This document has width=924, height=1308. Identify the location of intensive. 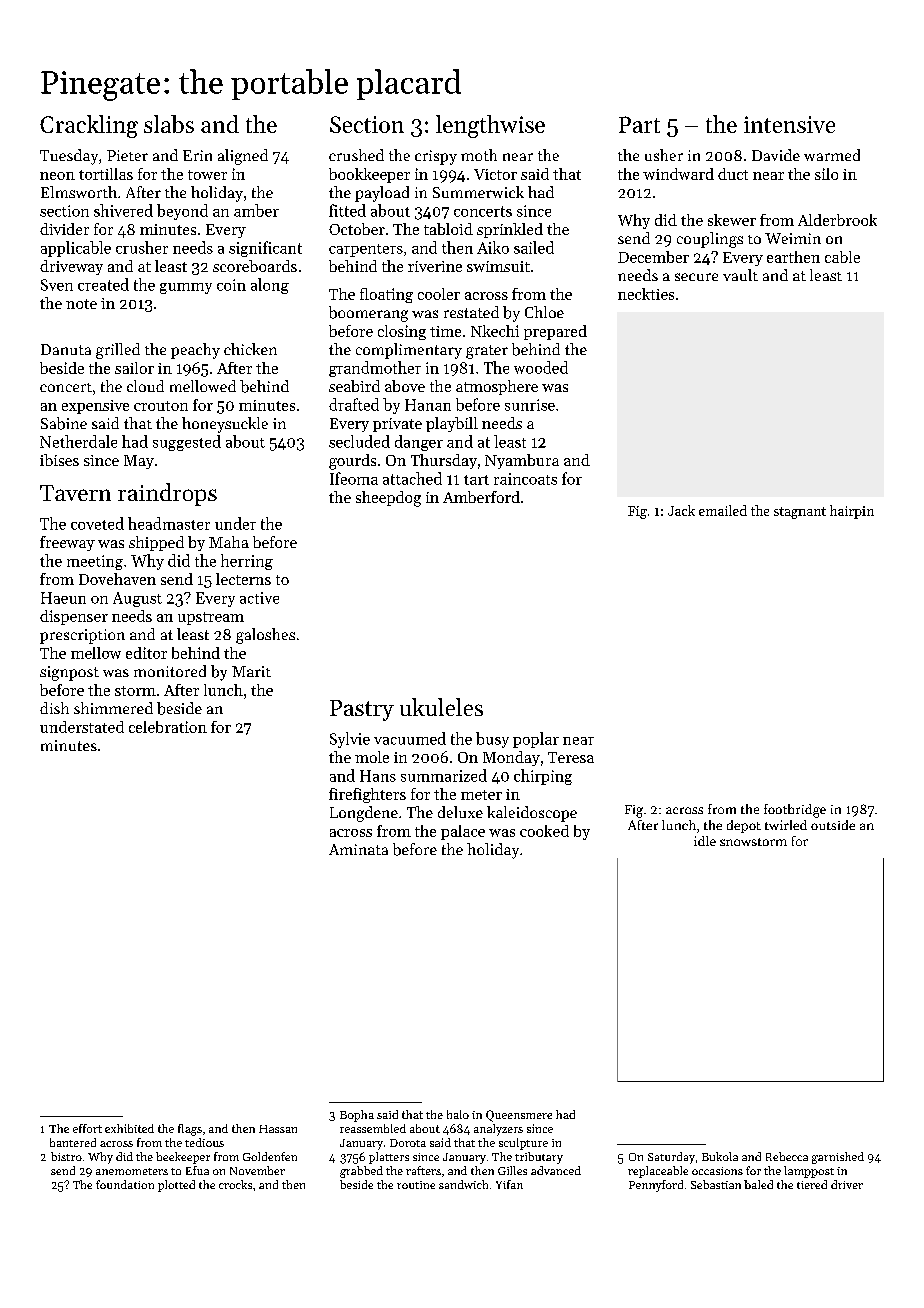
(789, 124).
